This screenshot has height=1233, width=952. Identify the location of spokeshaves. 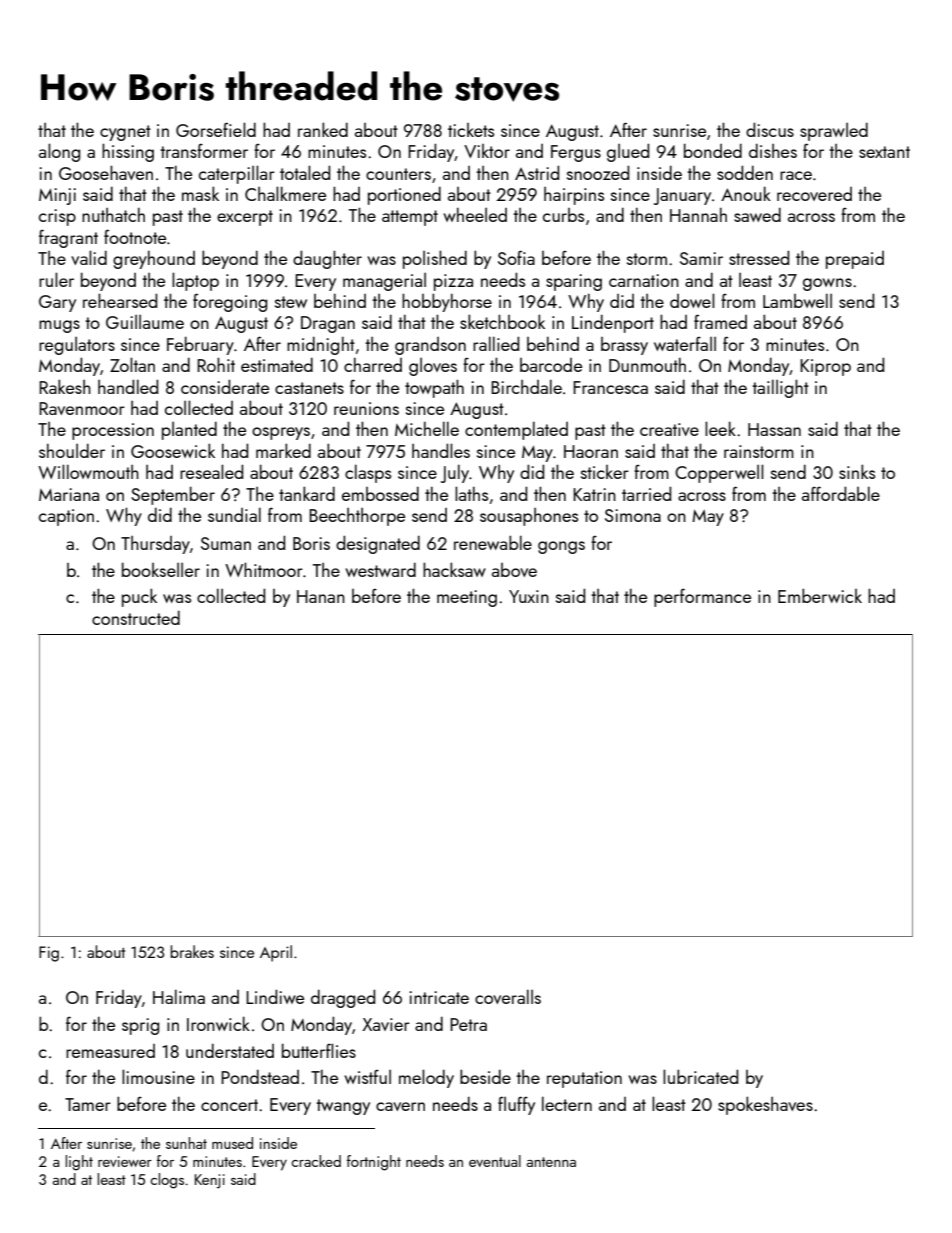
(765, 1105).
